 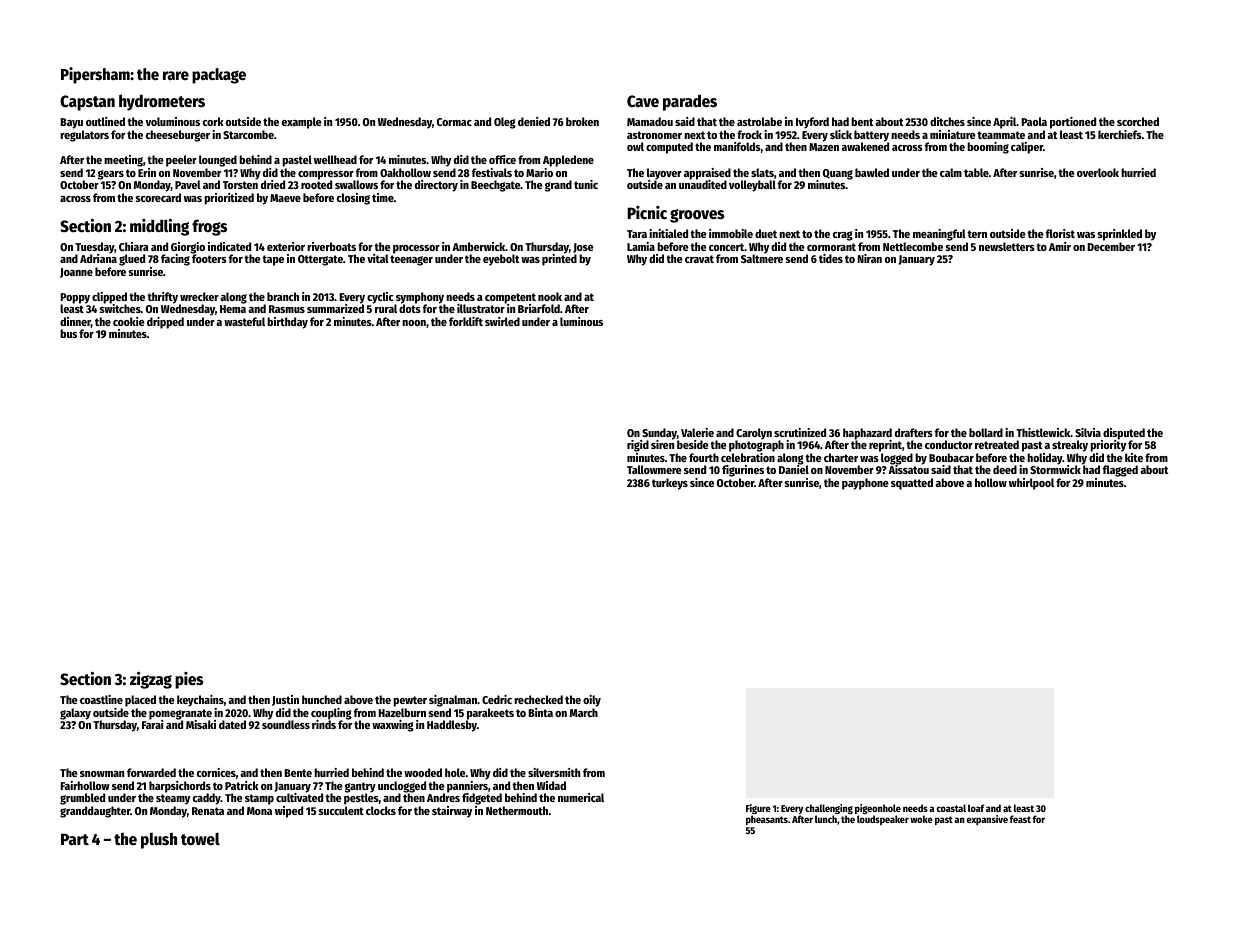 I want to click on Part, so click(x=75, y=839).
